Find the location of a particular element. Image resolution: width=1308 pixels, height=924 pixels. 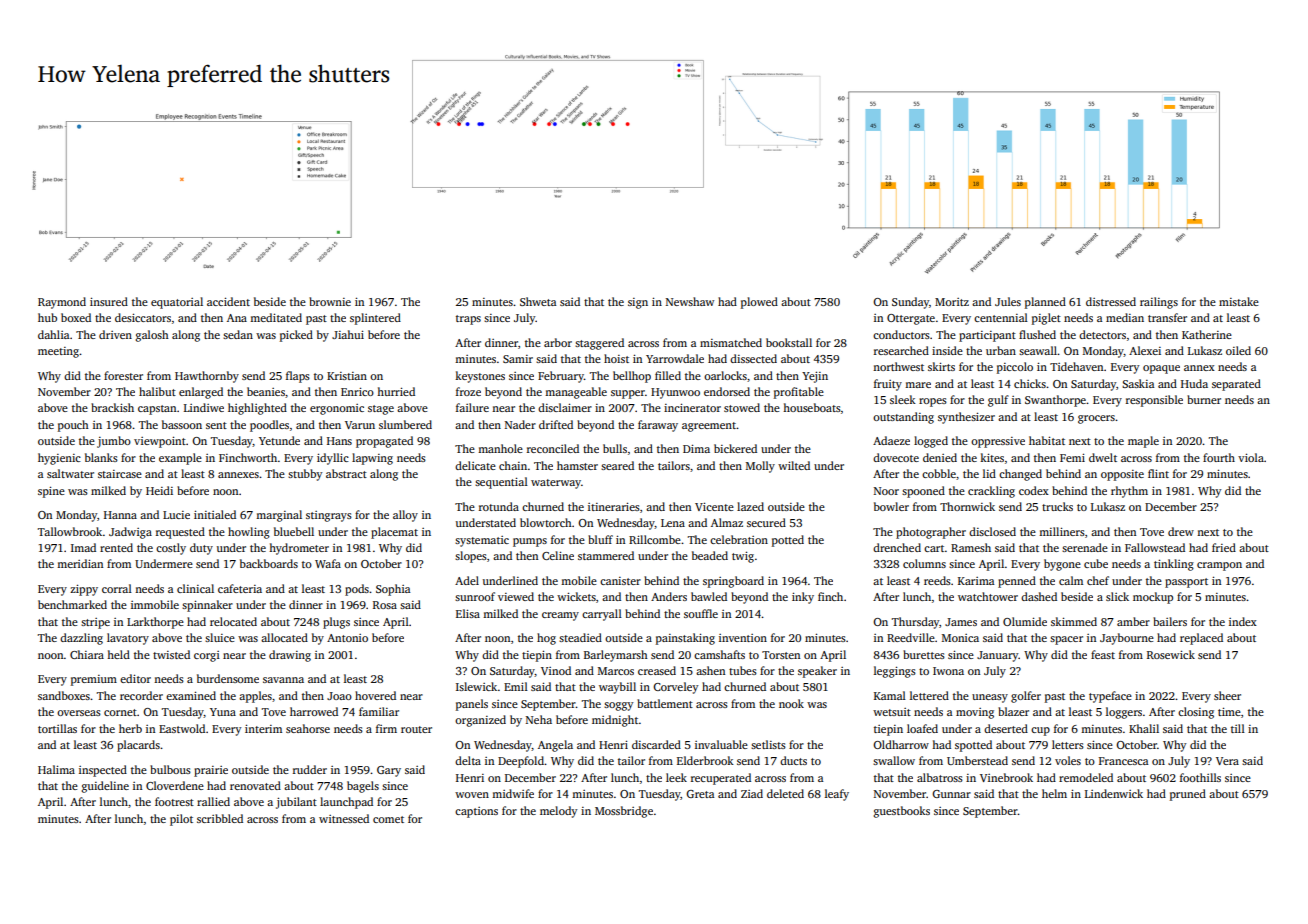

Shweta is located at coordinates (538, 301).
